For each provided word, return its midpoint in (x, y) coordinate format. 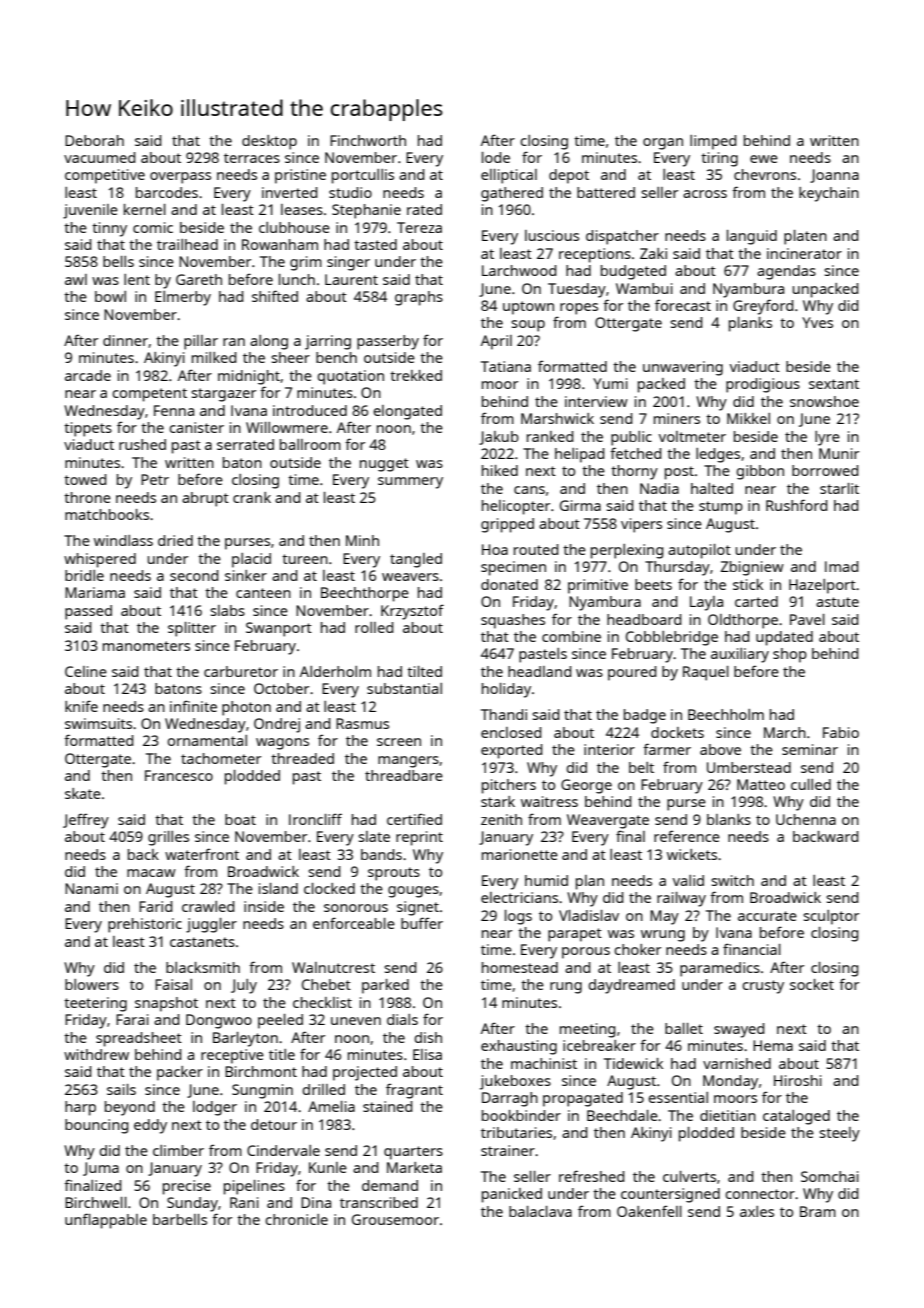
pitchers (509, 786)
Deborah (94, 140)
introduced (310, 410)
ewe (764, 159)
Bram (818, 1211)
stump (721, 508)
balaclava (540, 1211)
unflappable (106, 1221)
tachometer (221, 758)
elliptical (509, 176)
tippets (88, 429)
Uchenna (806, 819)
